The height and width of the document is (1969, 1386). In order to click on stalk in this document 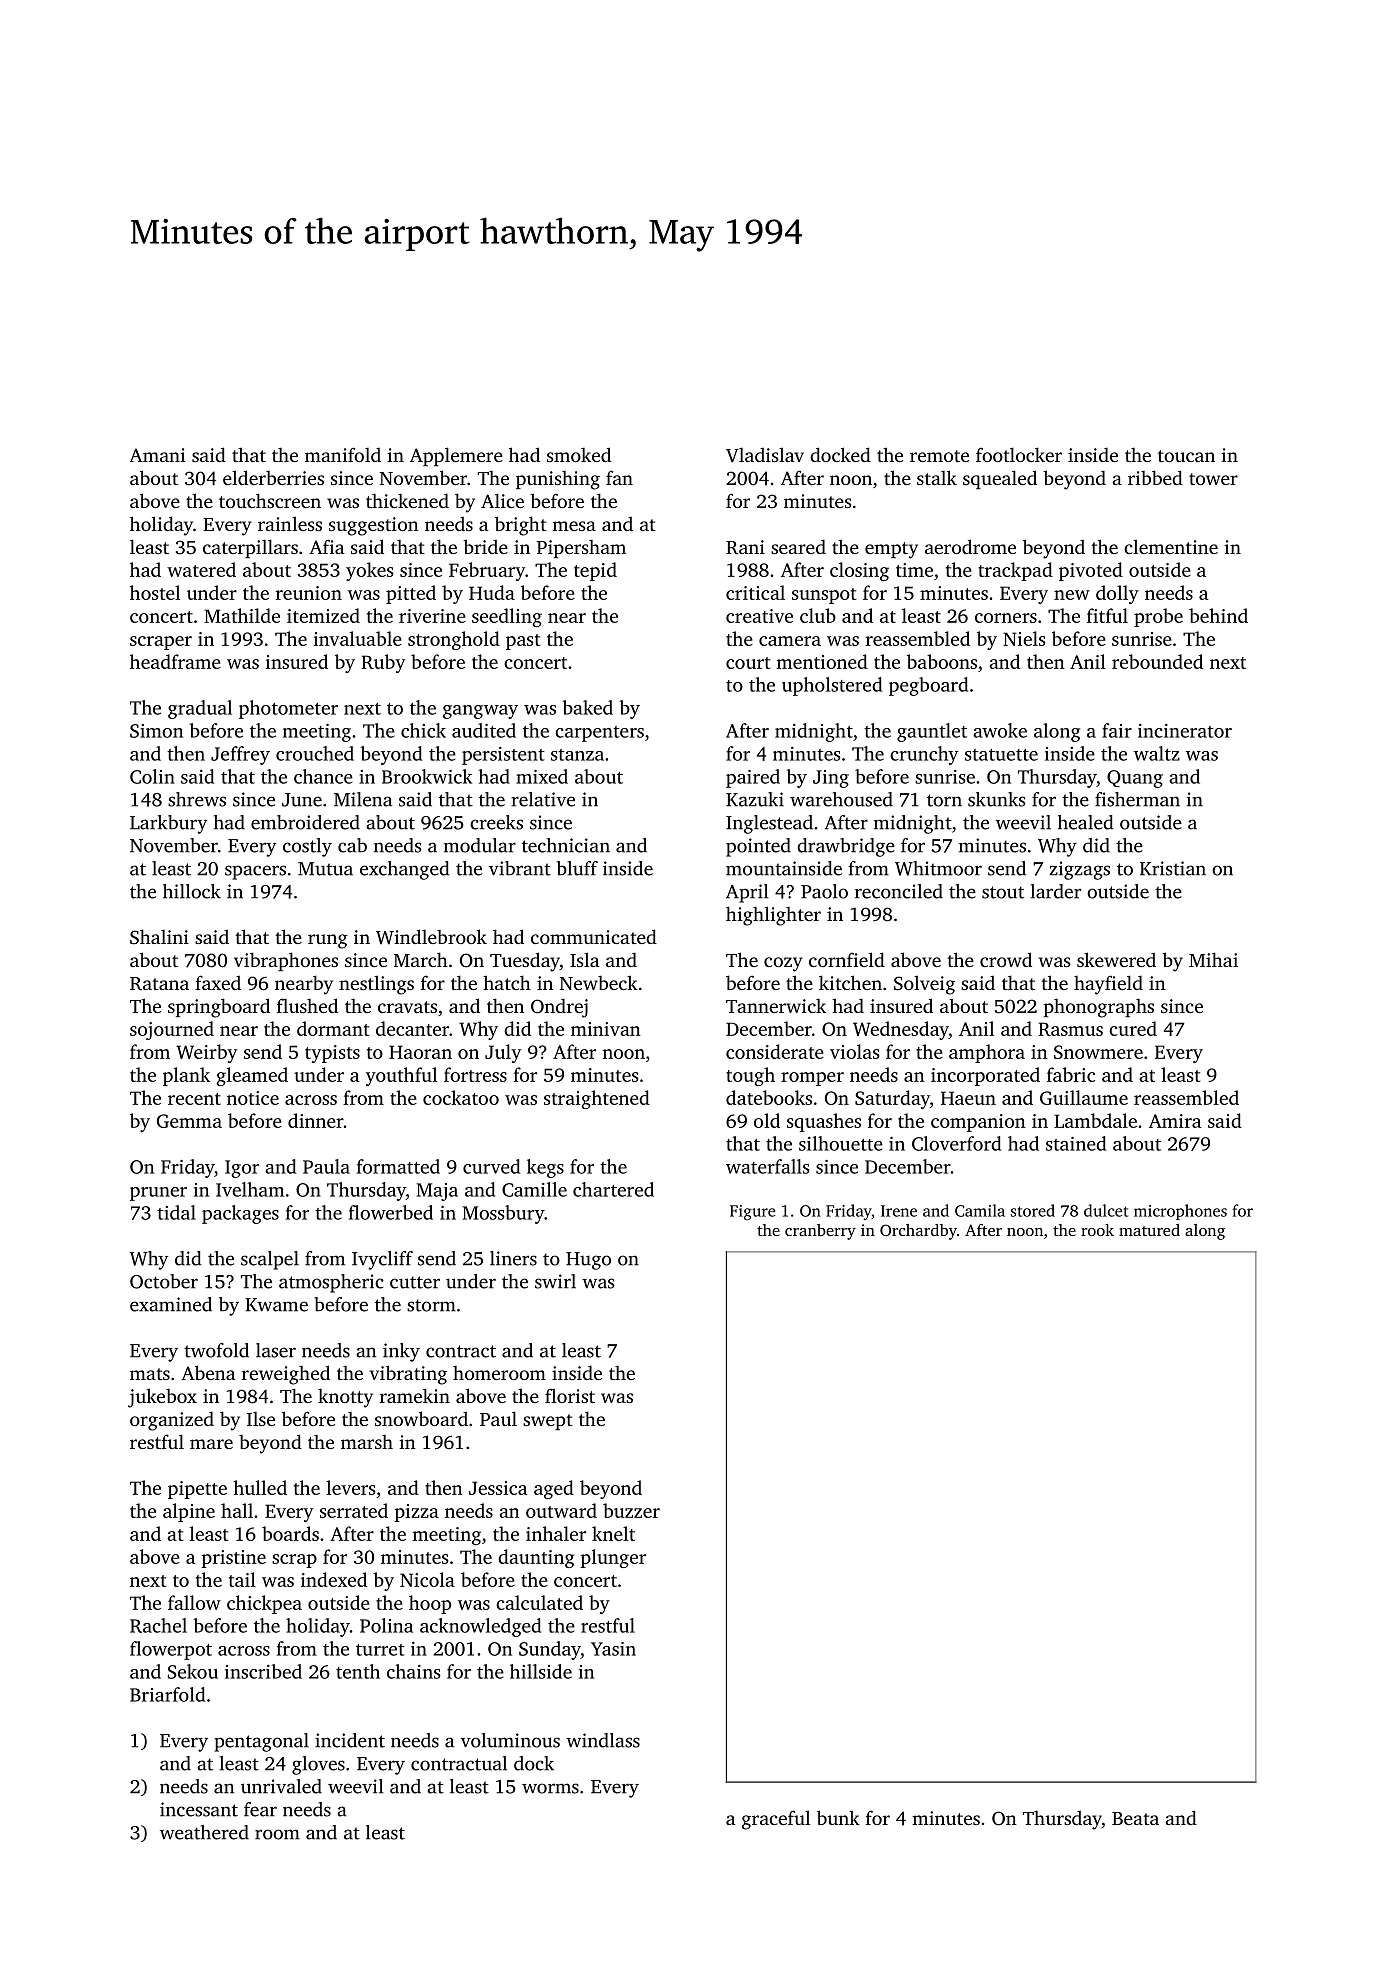, I will do `click(937, 477)`.
